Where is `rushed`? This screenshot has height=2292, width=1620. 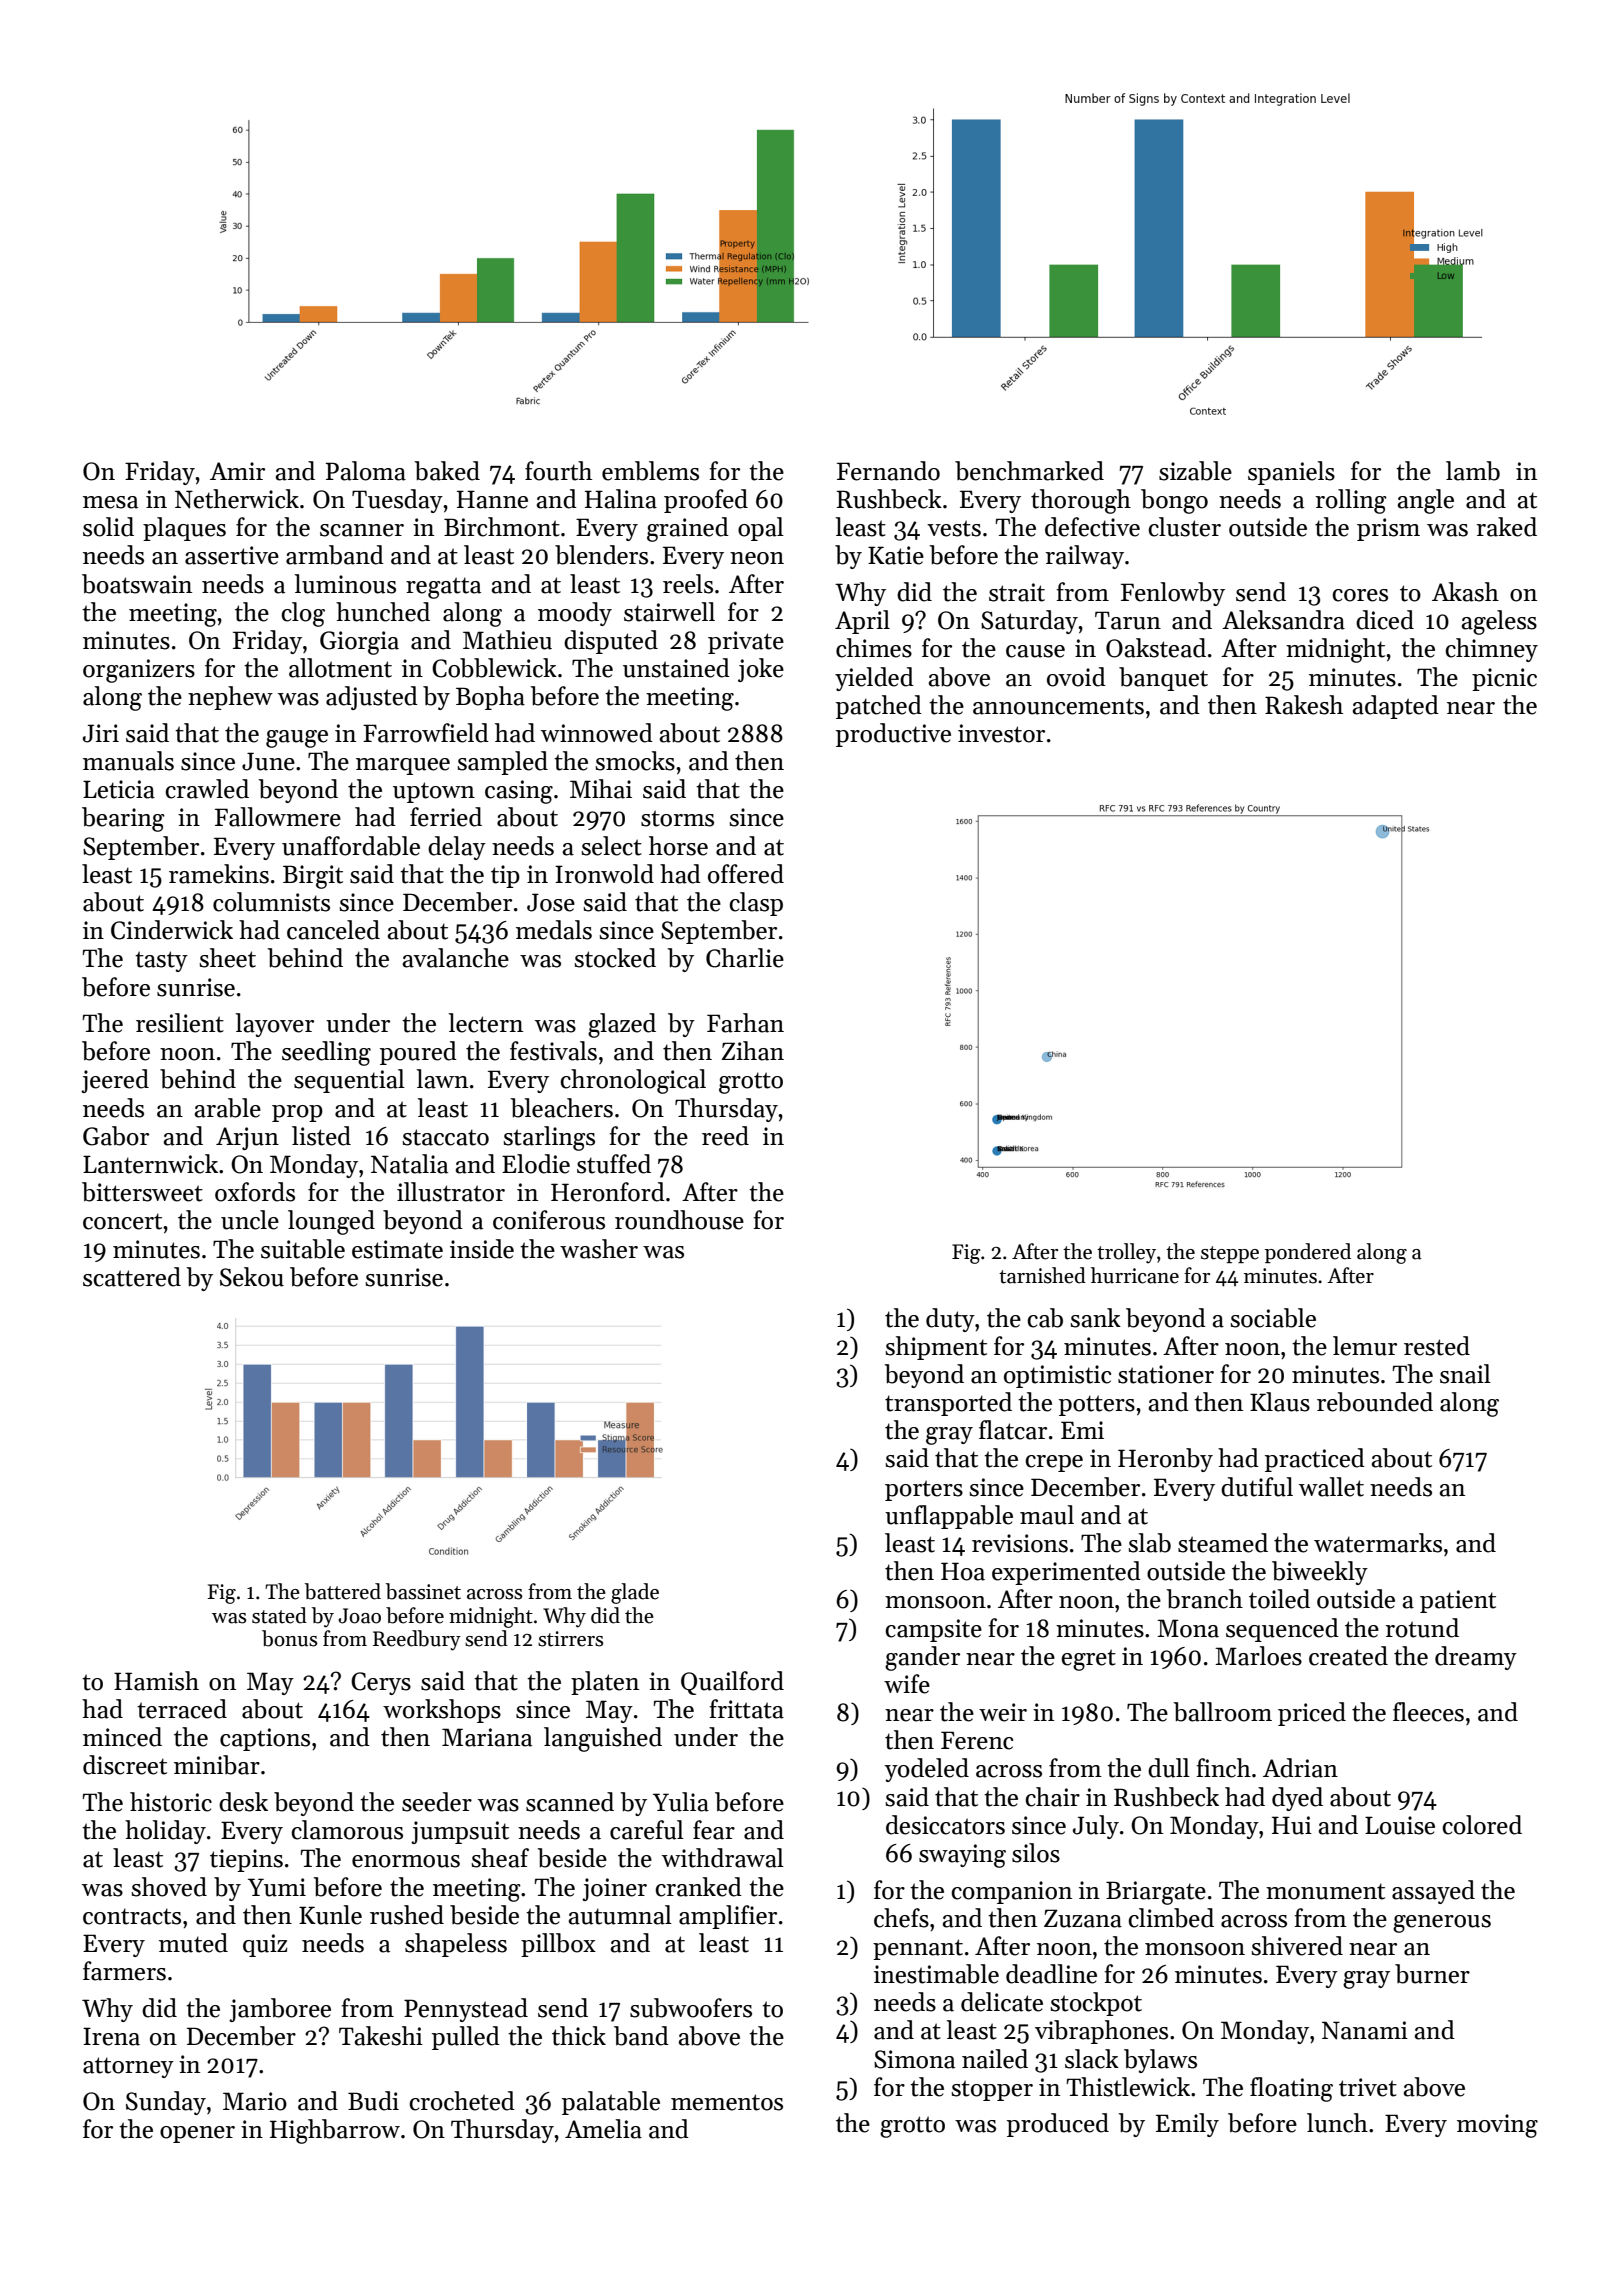
rushed is located at coordinates (407, 1915).
